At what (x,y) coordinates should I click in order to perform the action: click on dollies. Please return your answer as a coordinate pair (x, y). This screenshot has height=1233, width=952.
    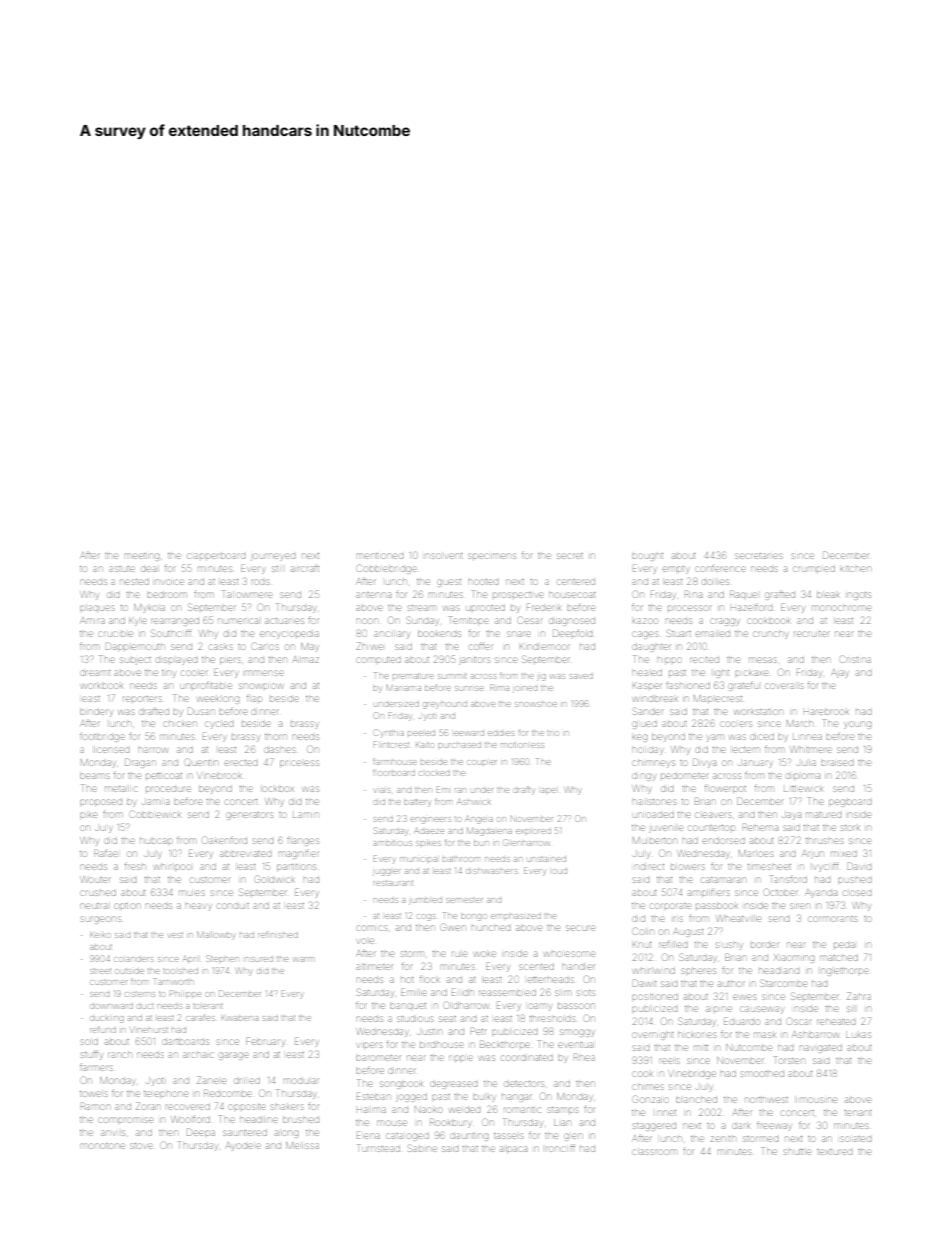
    Looking at the image, I should click on (715, 582).
